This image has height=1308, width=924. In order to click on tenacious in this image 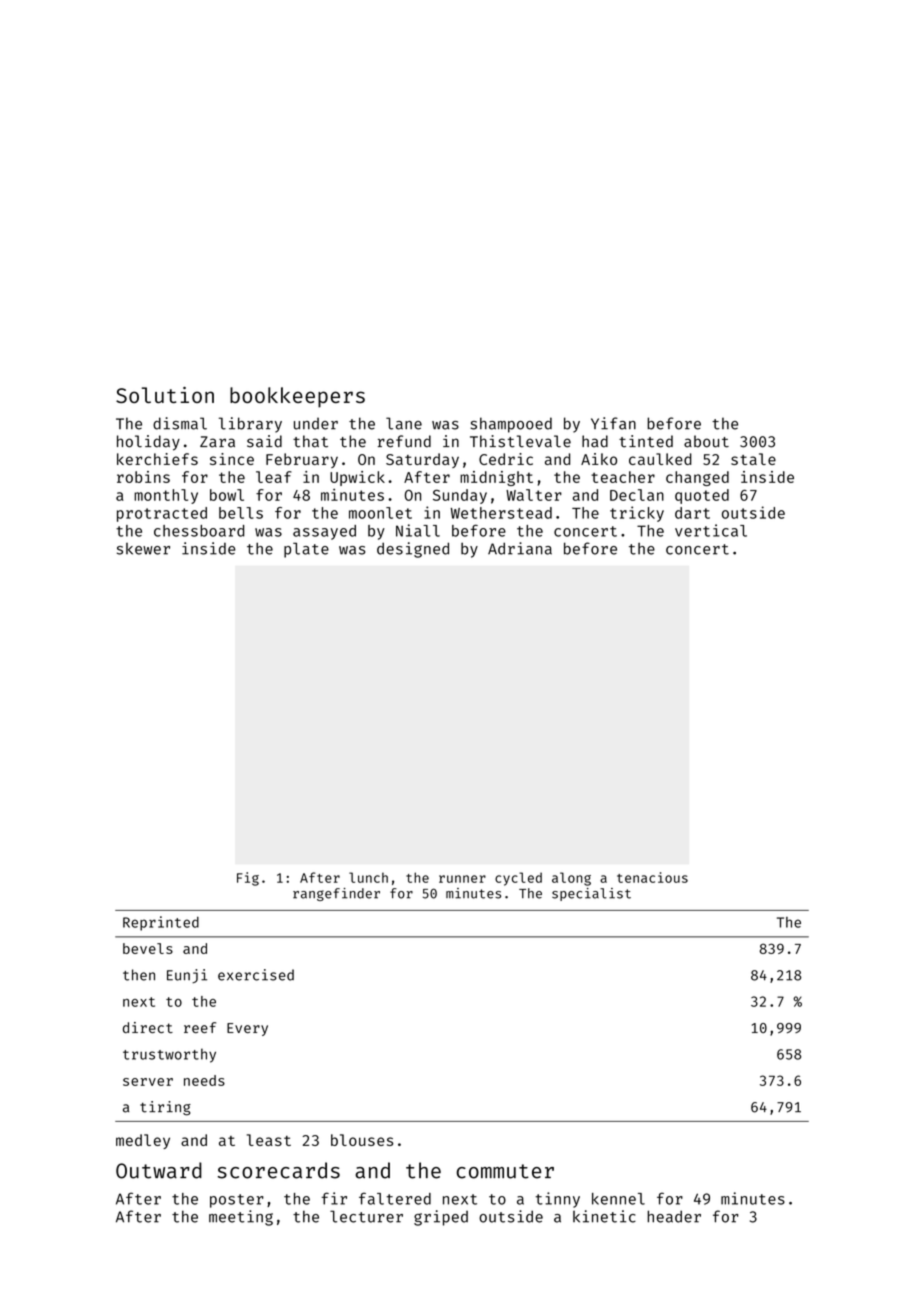, I will do `click(652, 877)`.
